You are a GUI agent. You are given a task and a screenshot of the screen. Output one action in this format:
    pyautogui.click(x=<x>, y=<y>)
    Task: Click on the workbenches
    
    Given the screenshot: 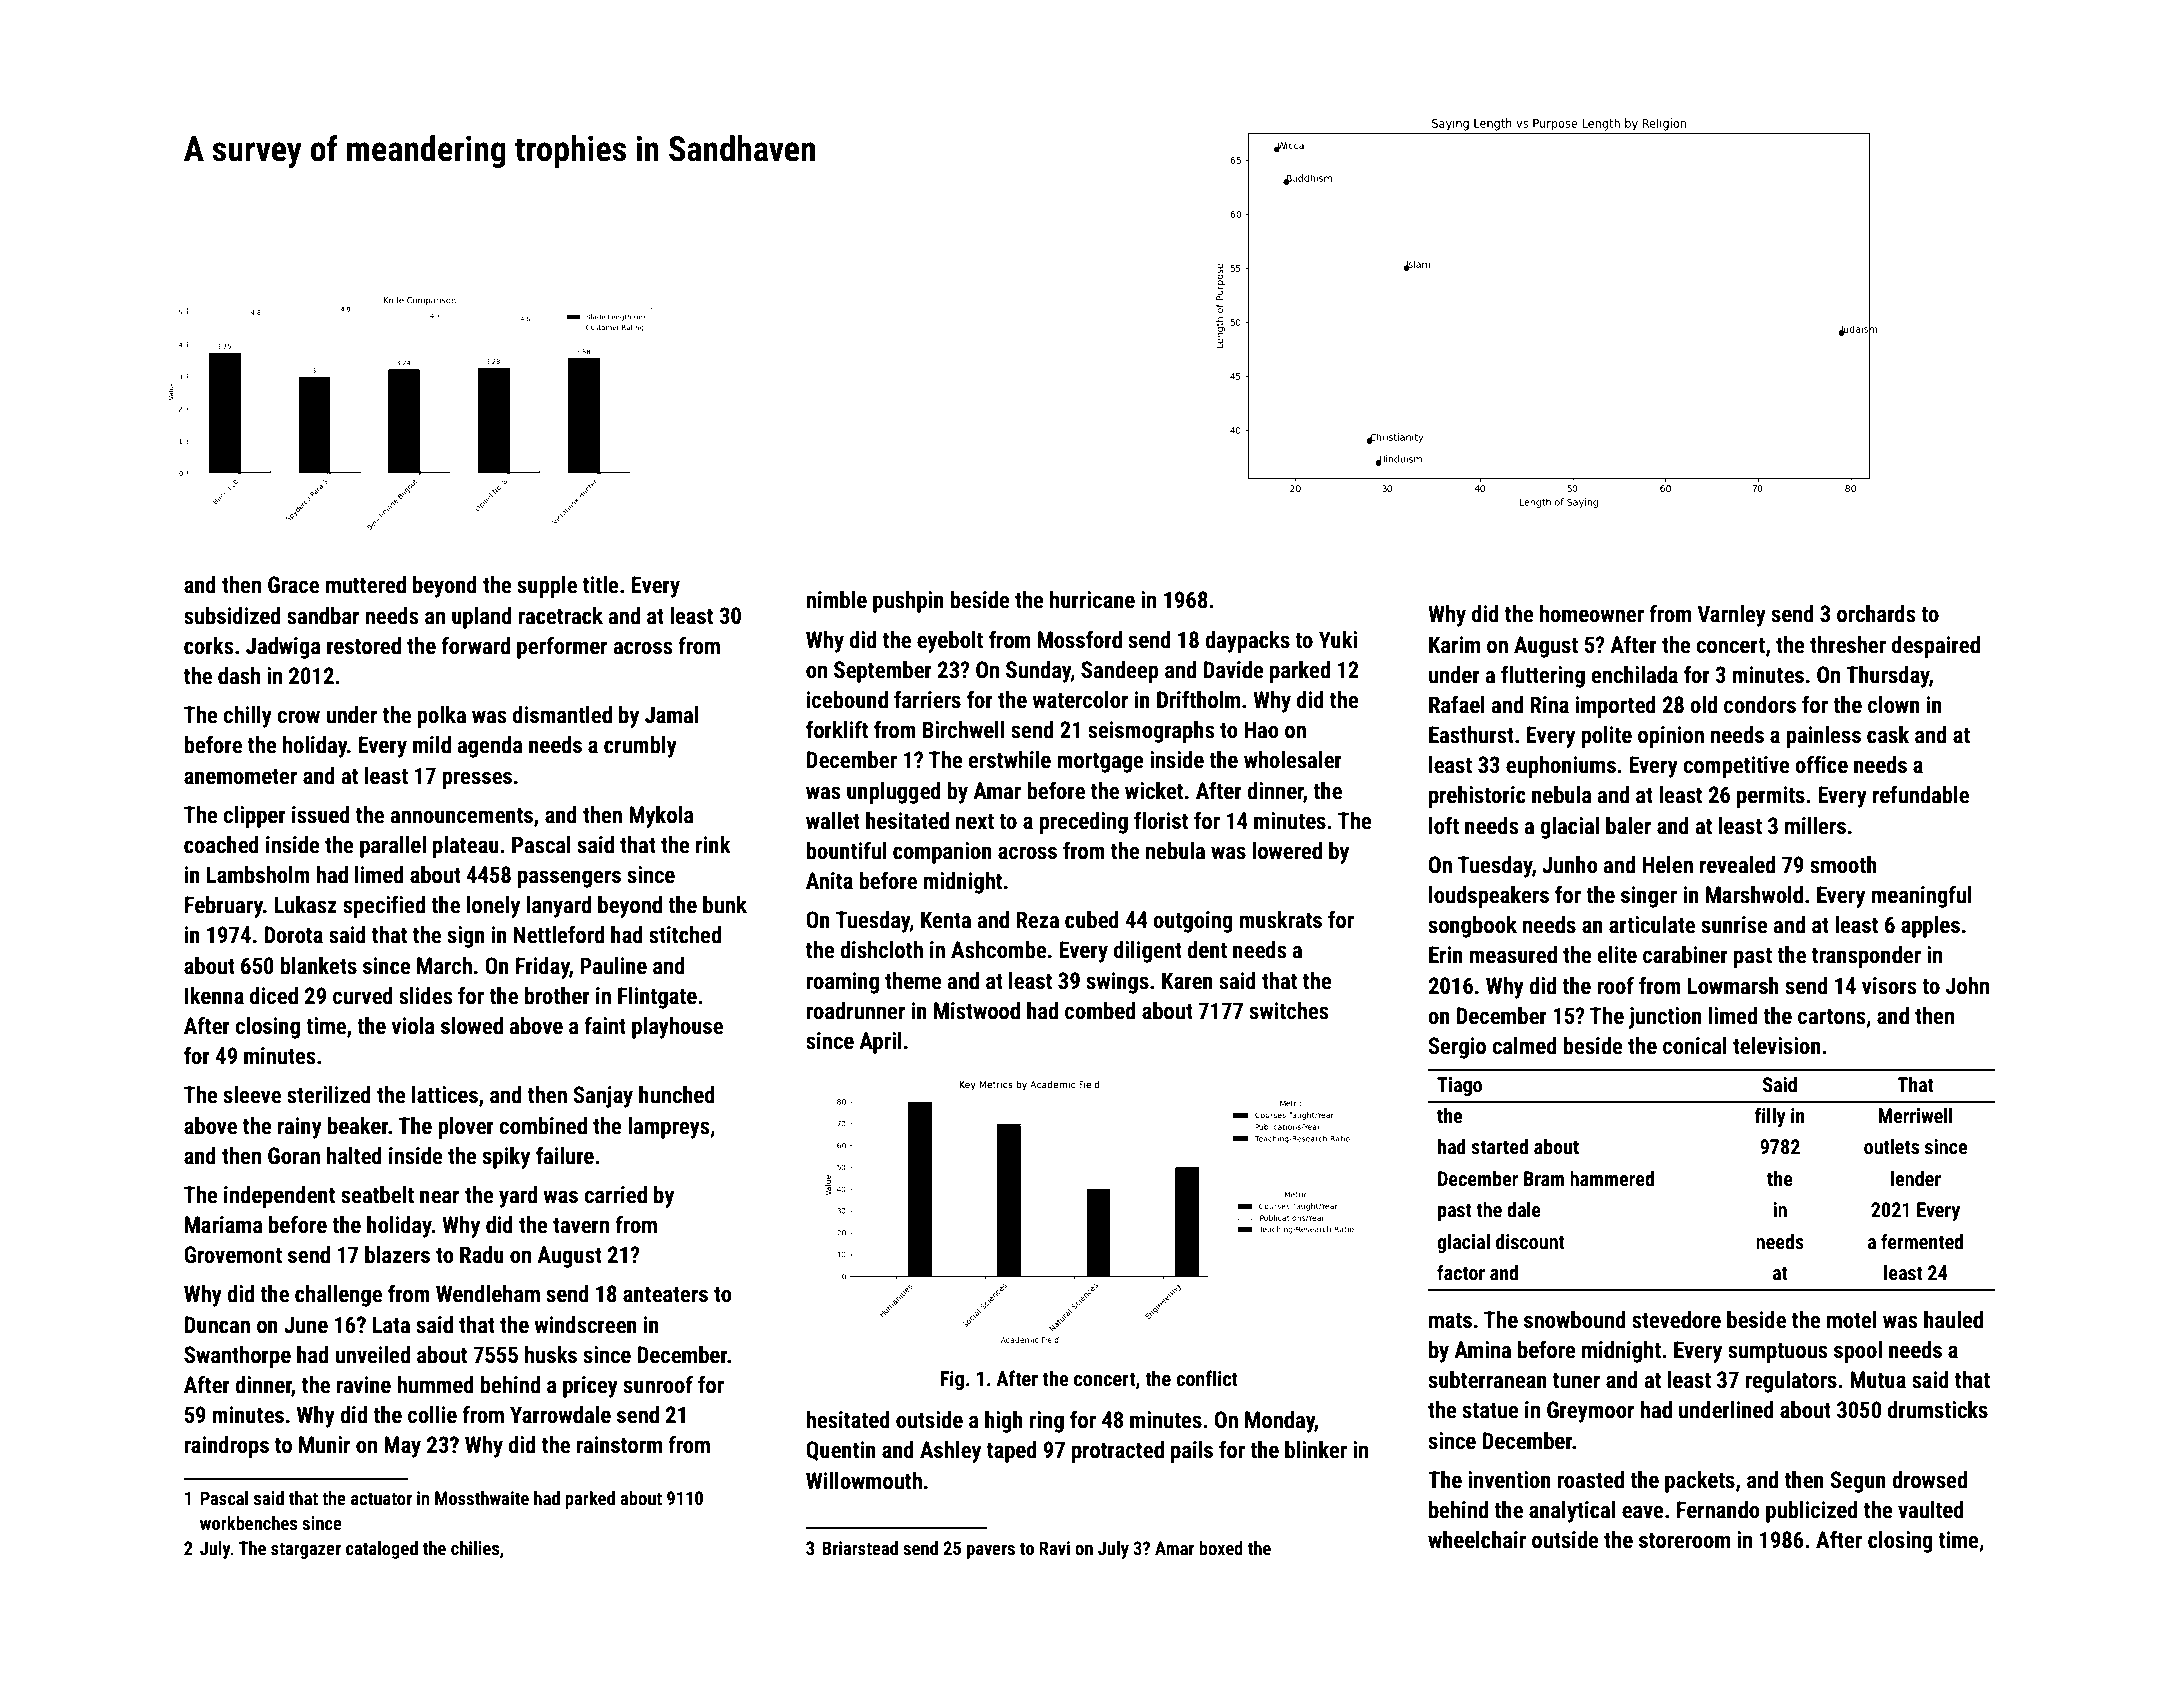 What is the action you would take?
    pyautogui.click(x=248, y=1523)
